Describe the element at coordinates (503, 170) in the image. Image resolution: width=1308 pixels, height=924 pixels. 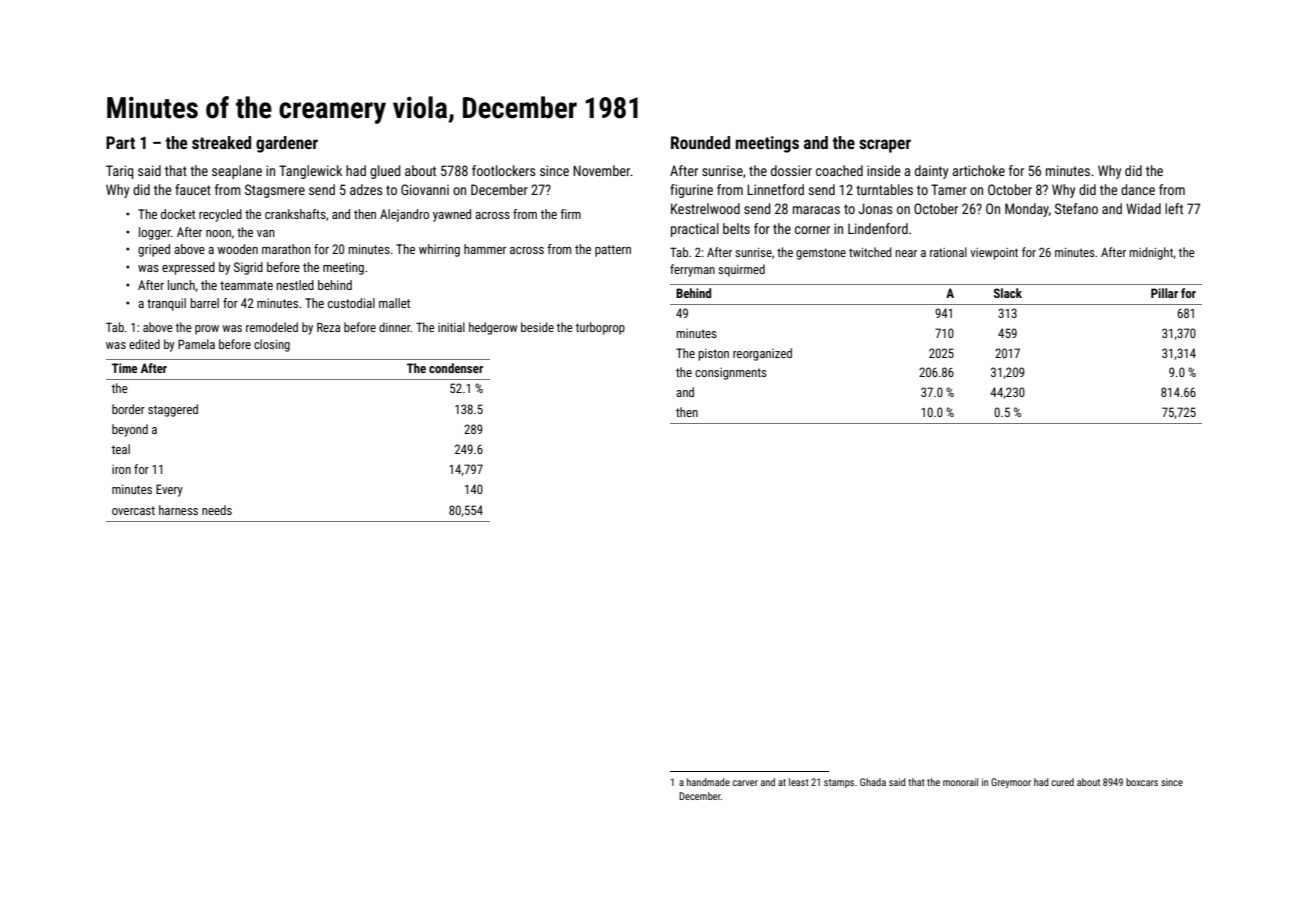
I see `footlockers` at that location.
